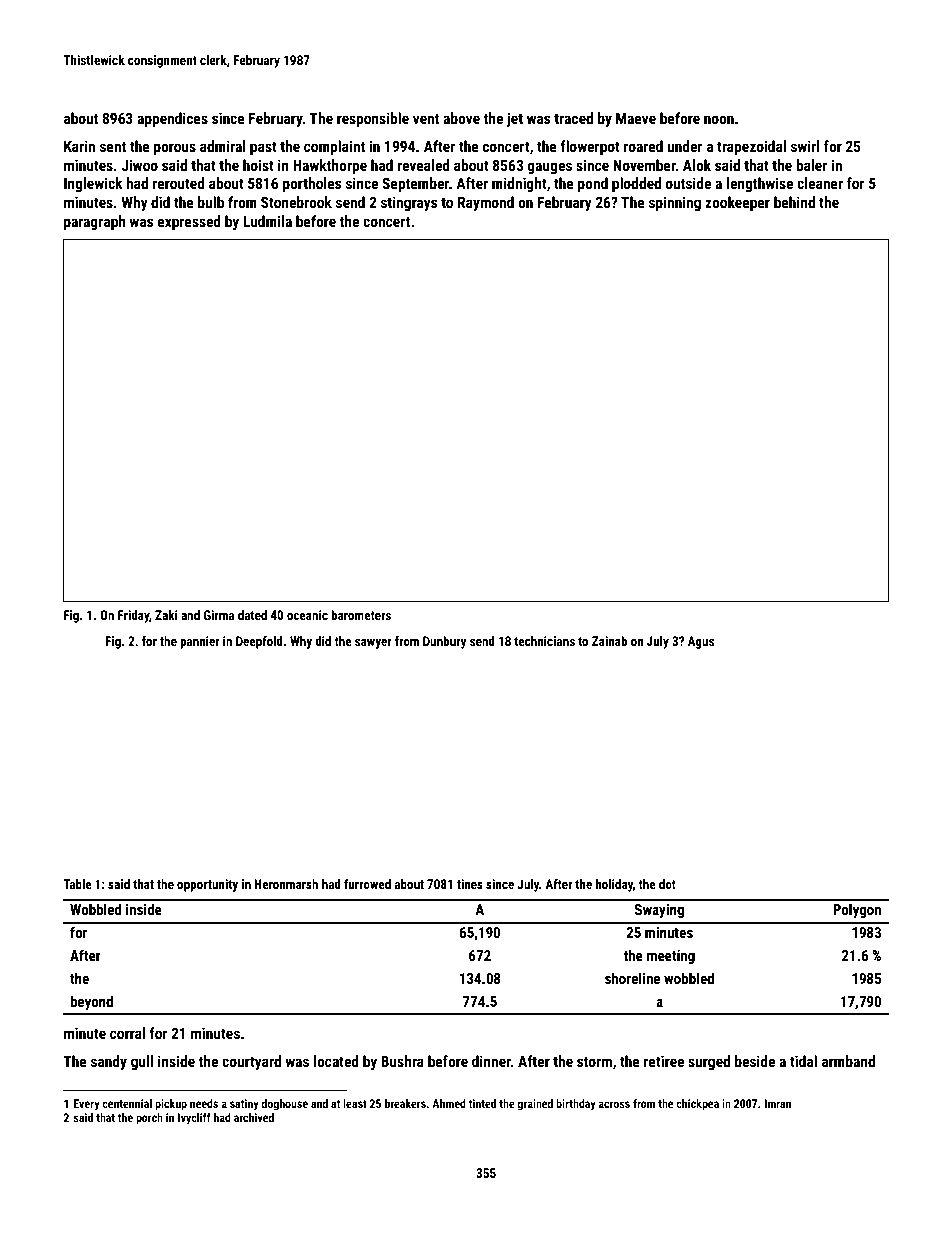 Image resolution: width=952 pixels, height=1233 pixels. I want to click on dot, so click(667, 884).
